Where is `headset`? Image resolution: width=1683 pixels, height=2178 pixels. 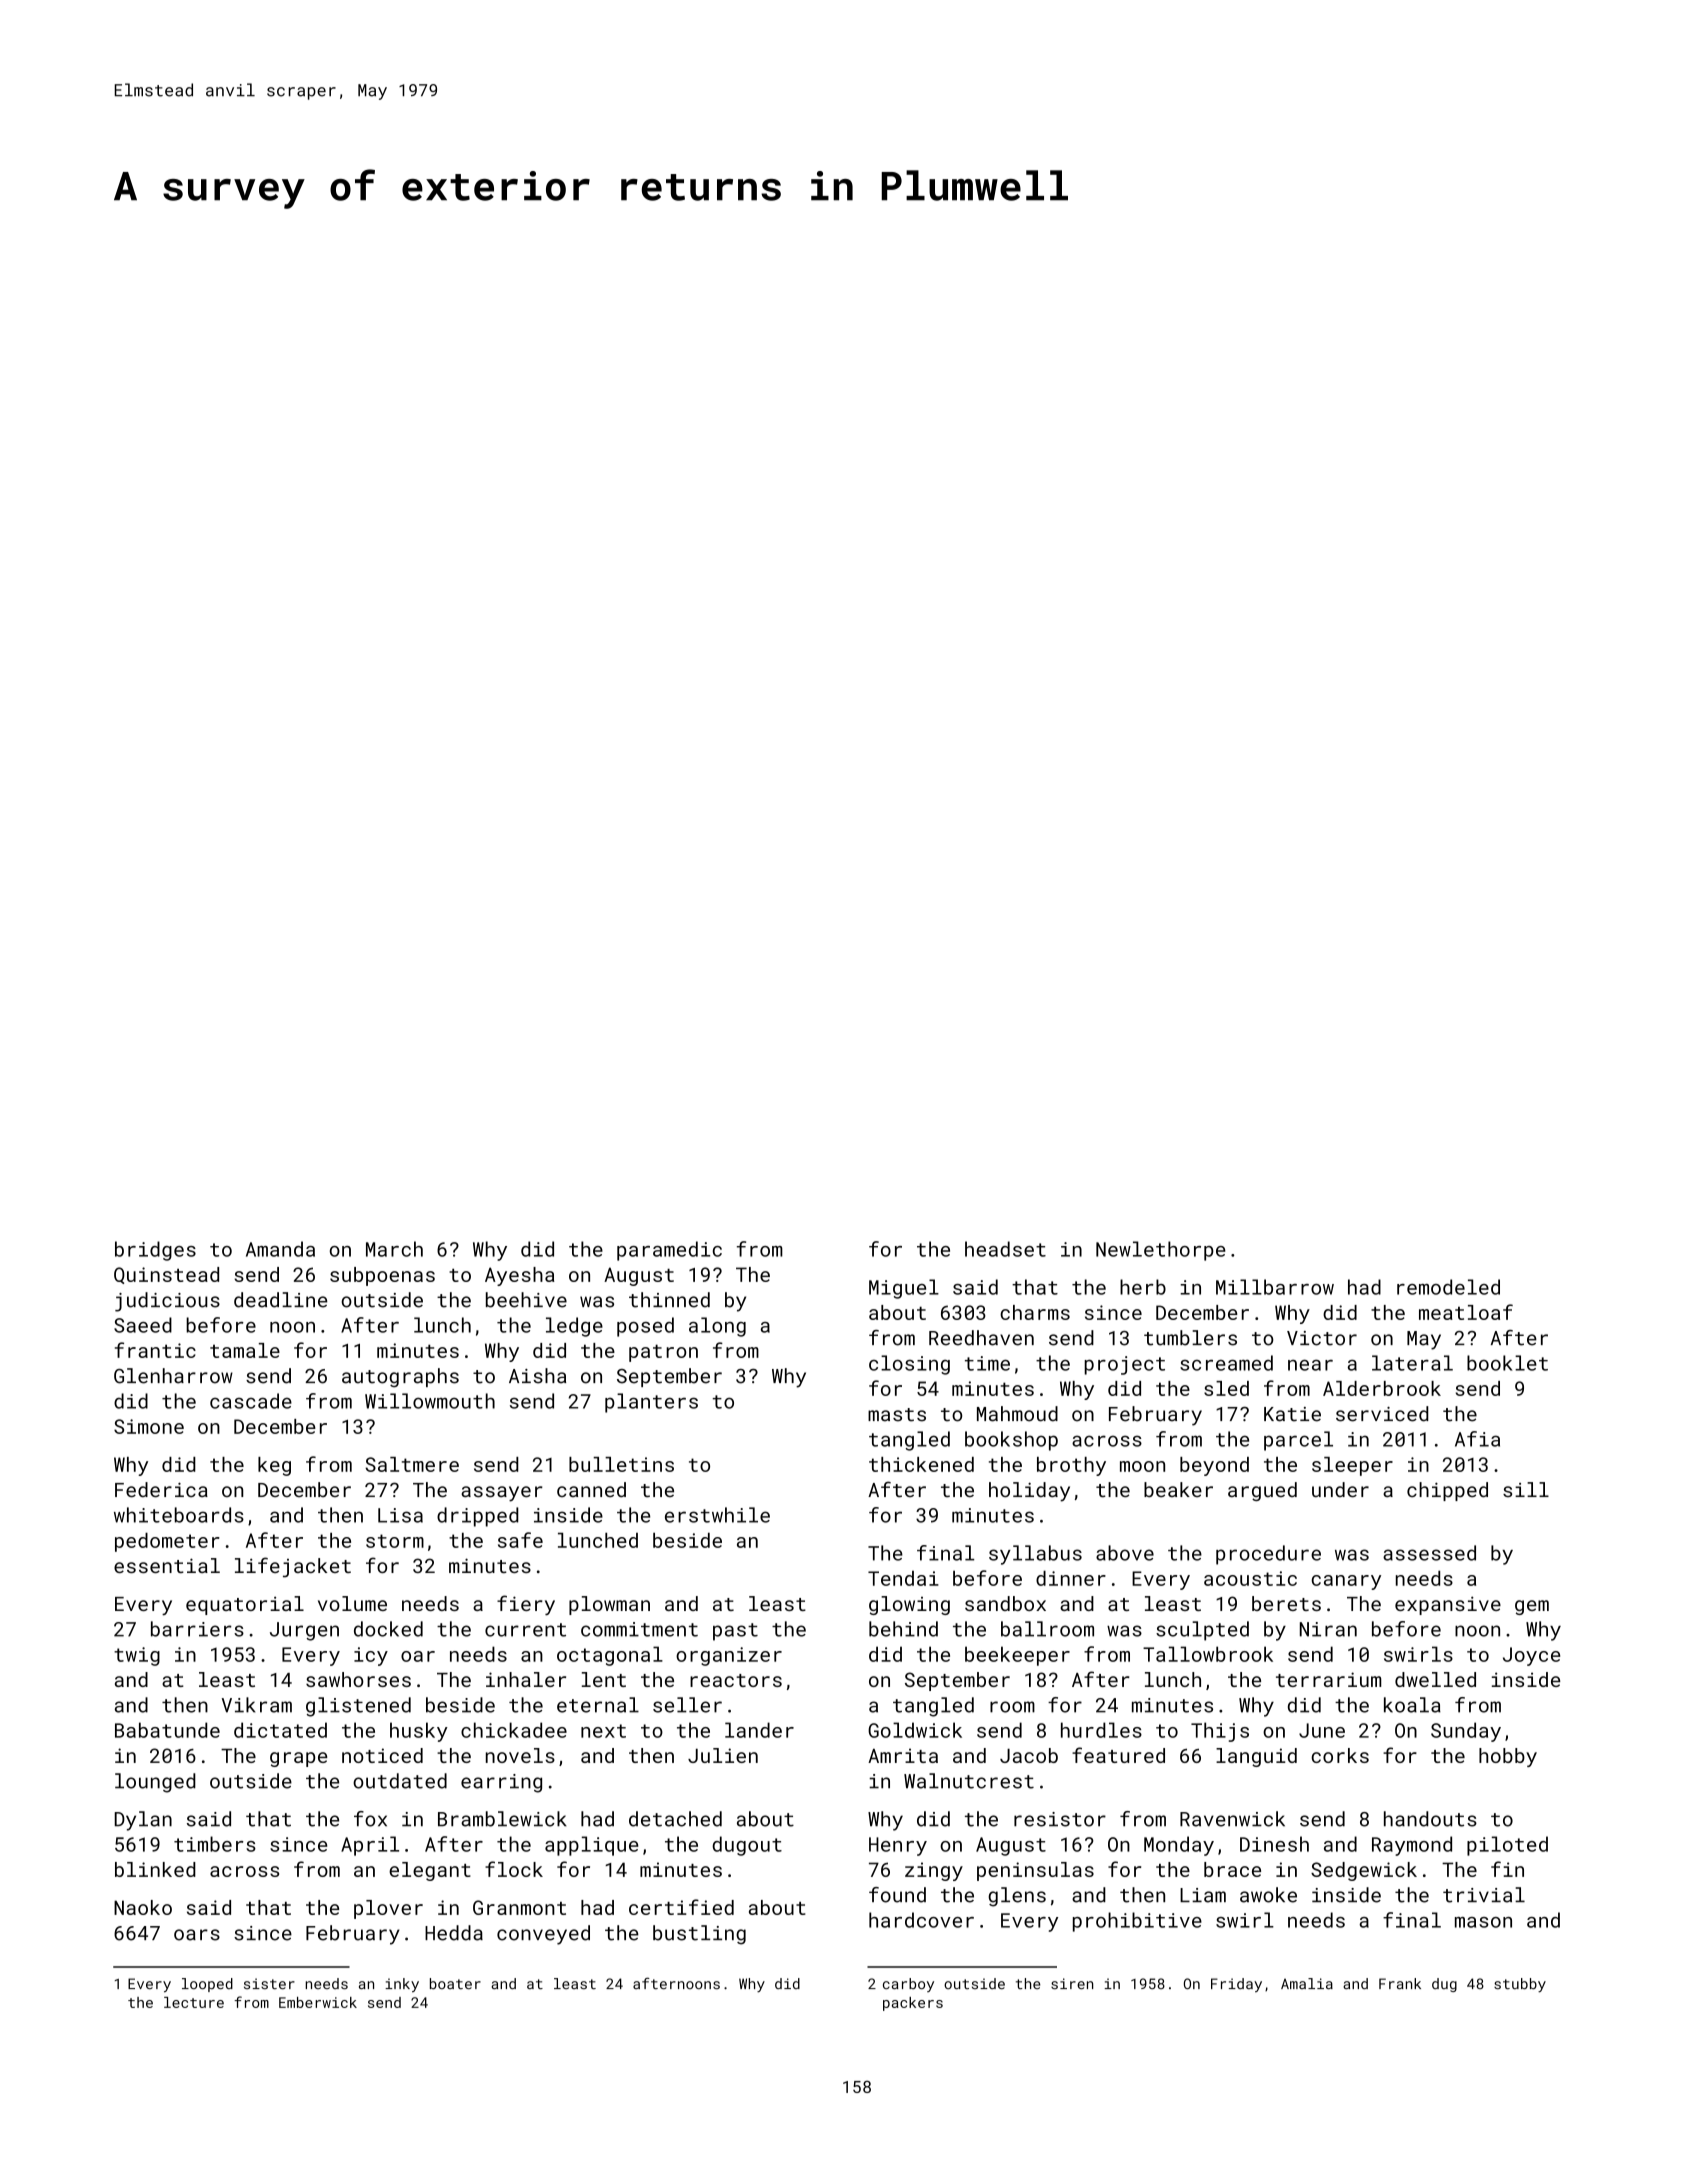 headset is located at coordinates (1005, 1249).
